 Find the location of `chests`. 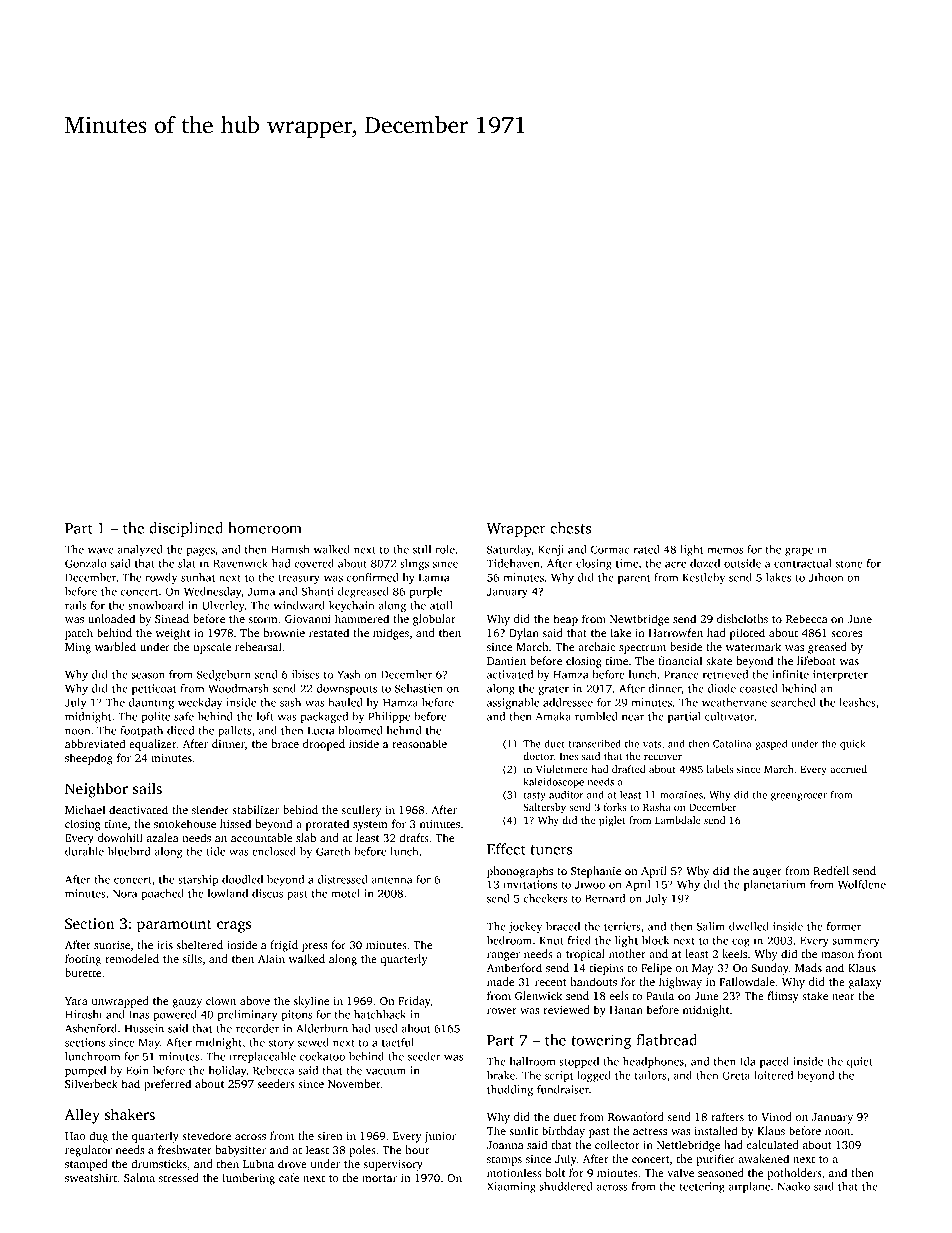

chests is located at coordinates (570, 528).
